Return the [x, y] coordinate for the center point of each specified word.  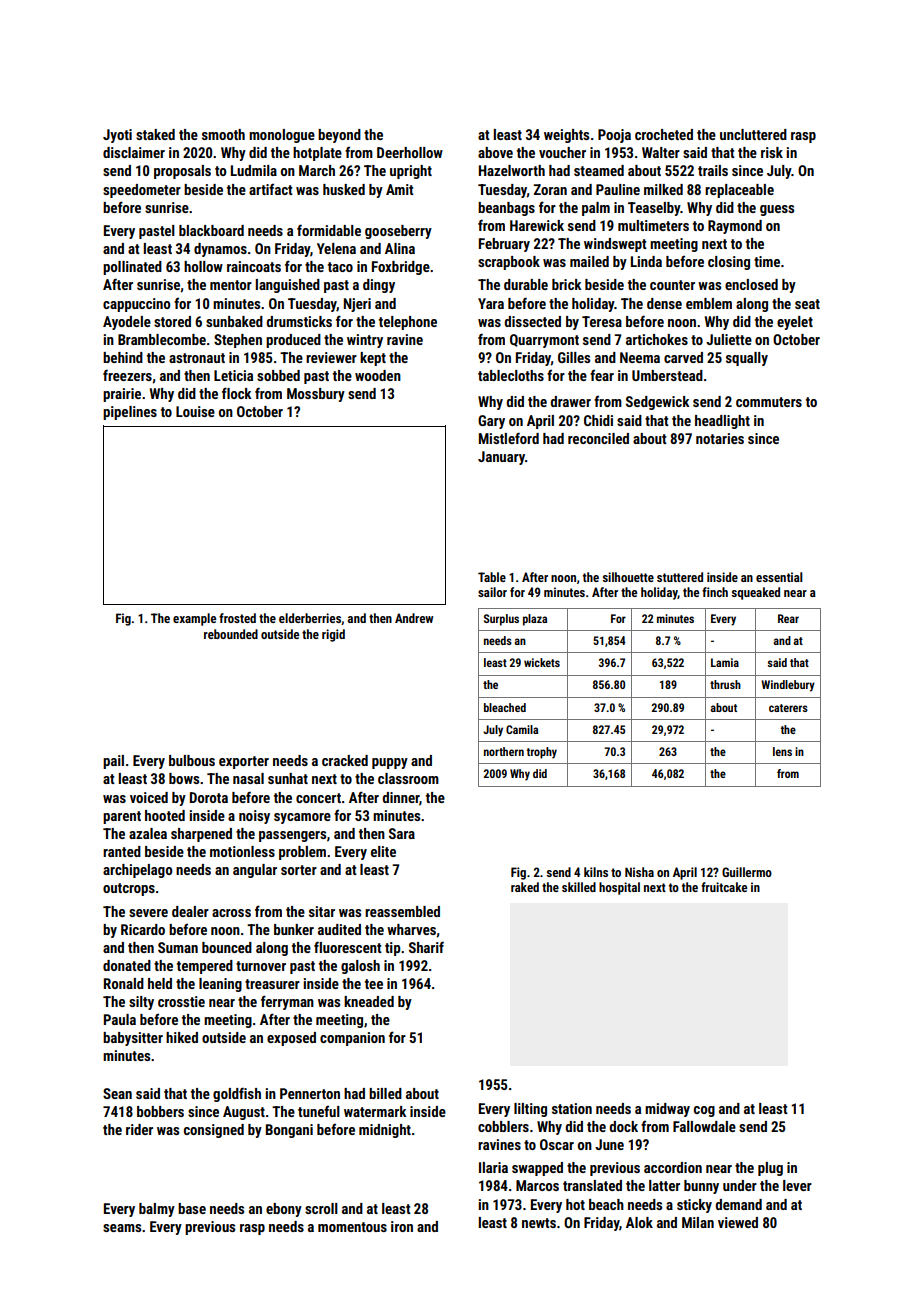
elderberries [310, 618]
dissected [532, 321]
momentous [352, 1227]
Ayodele [127, 323]
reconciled [598, 438]
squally [747, 359]
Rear [788, 618]
